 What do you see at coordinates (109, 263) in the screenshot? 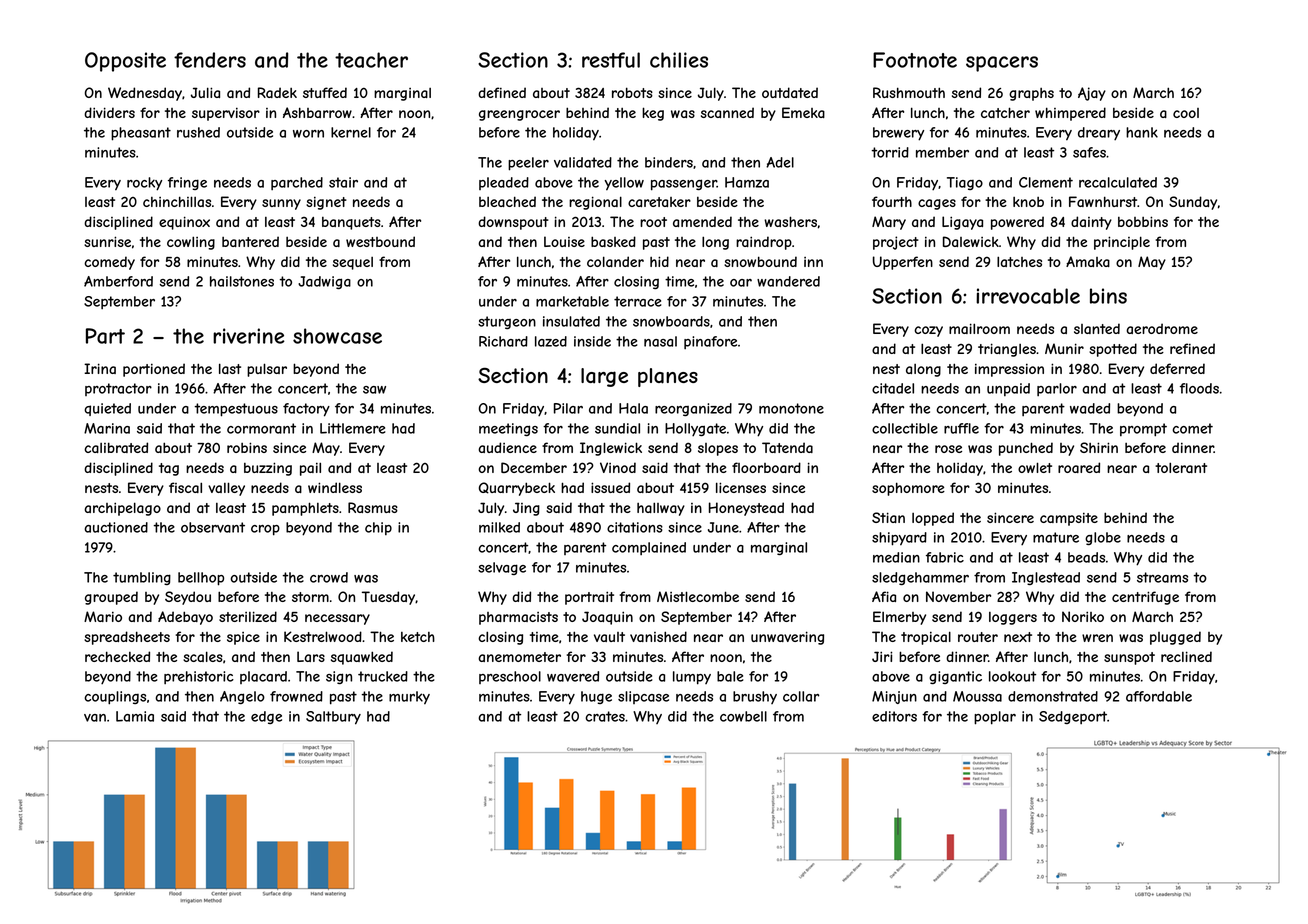
I see `comedy` at bounding box center [109, 263].
